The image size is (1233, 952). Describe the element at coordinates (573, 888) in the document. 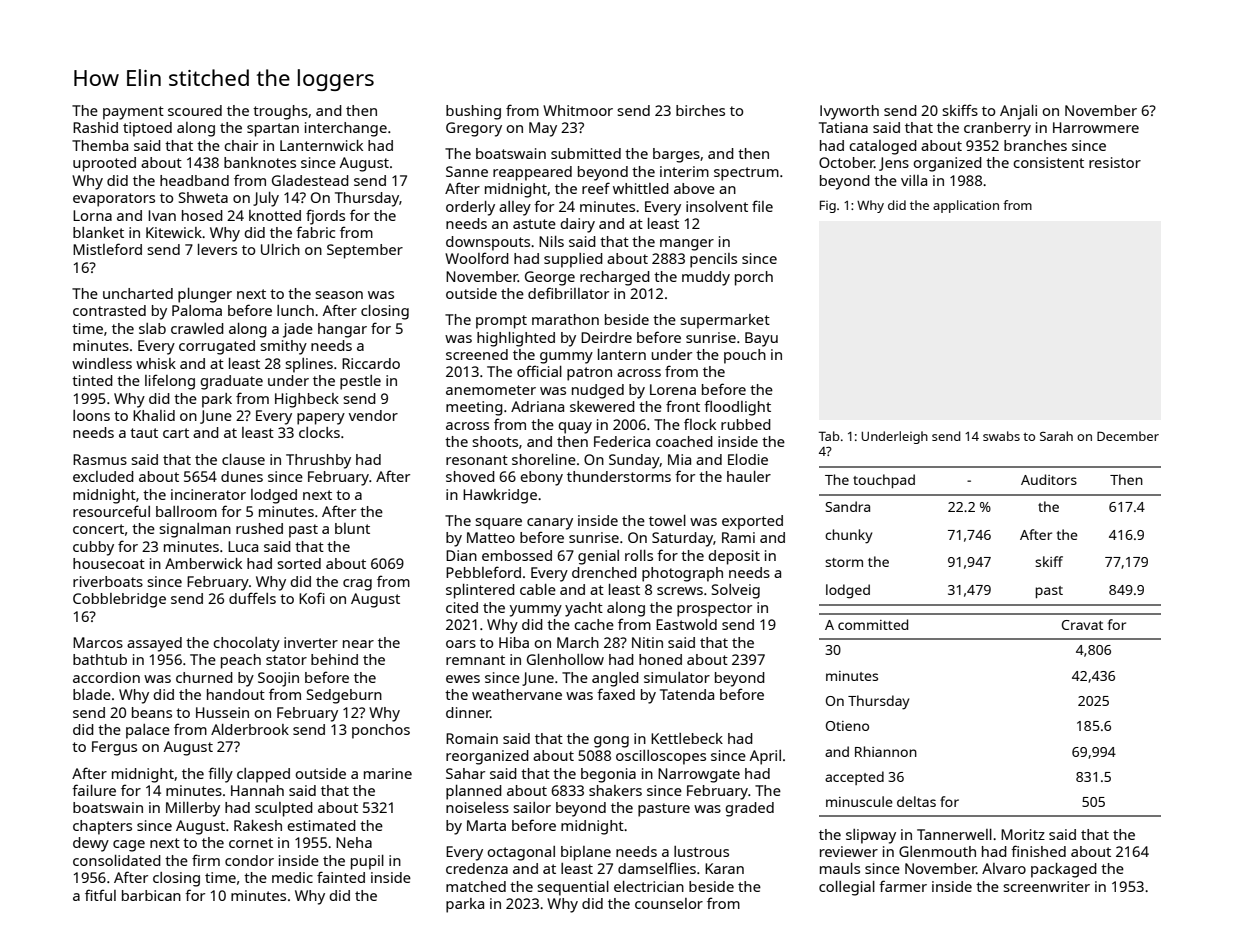

I see `sequential` at that location.
